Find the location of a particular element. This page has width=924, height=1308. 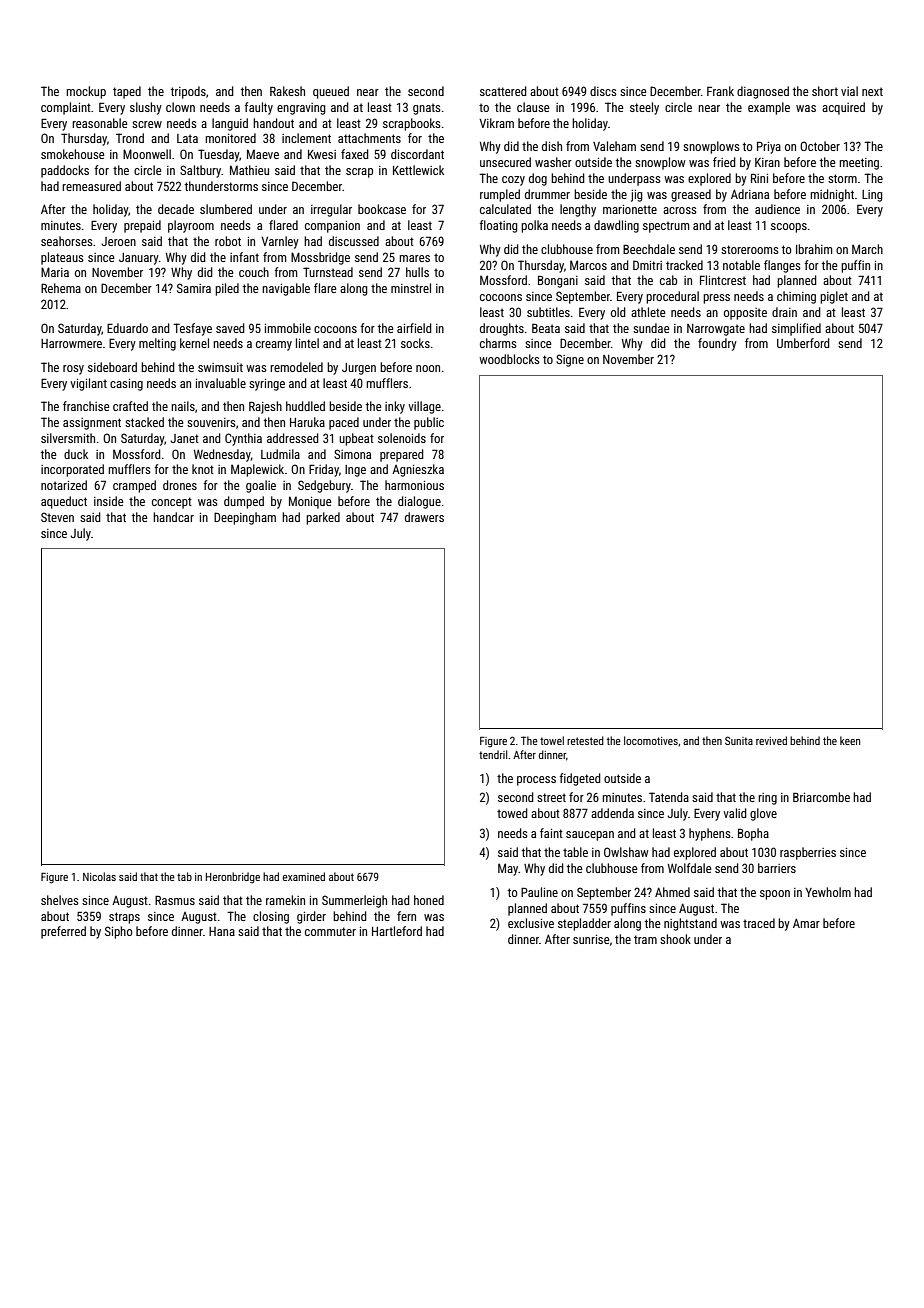

Tatenda is located at coordinates (669, 797).
